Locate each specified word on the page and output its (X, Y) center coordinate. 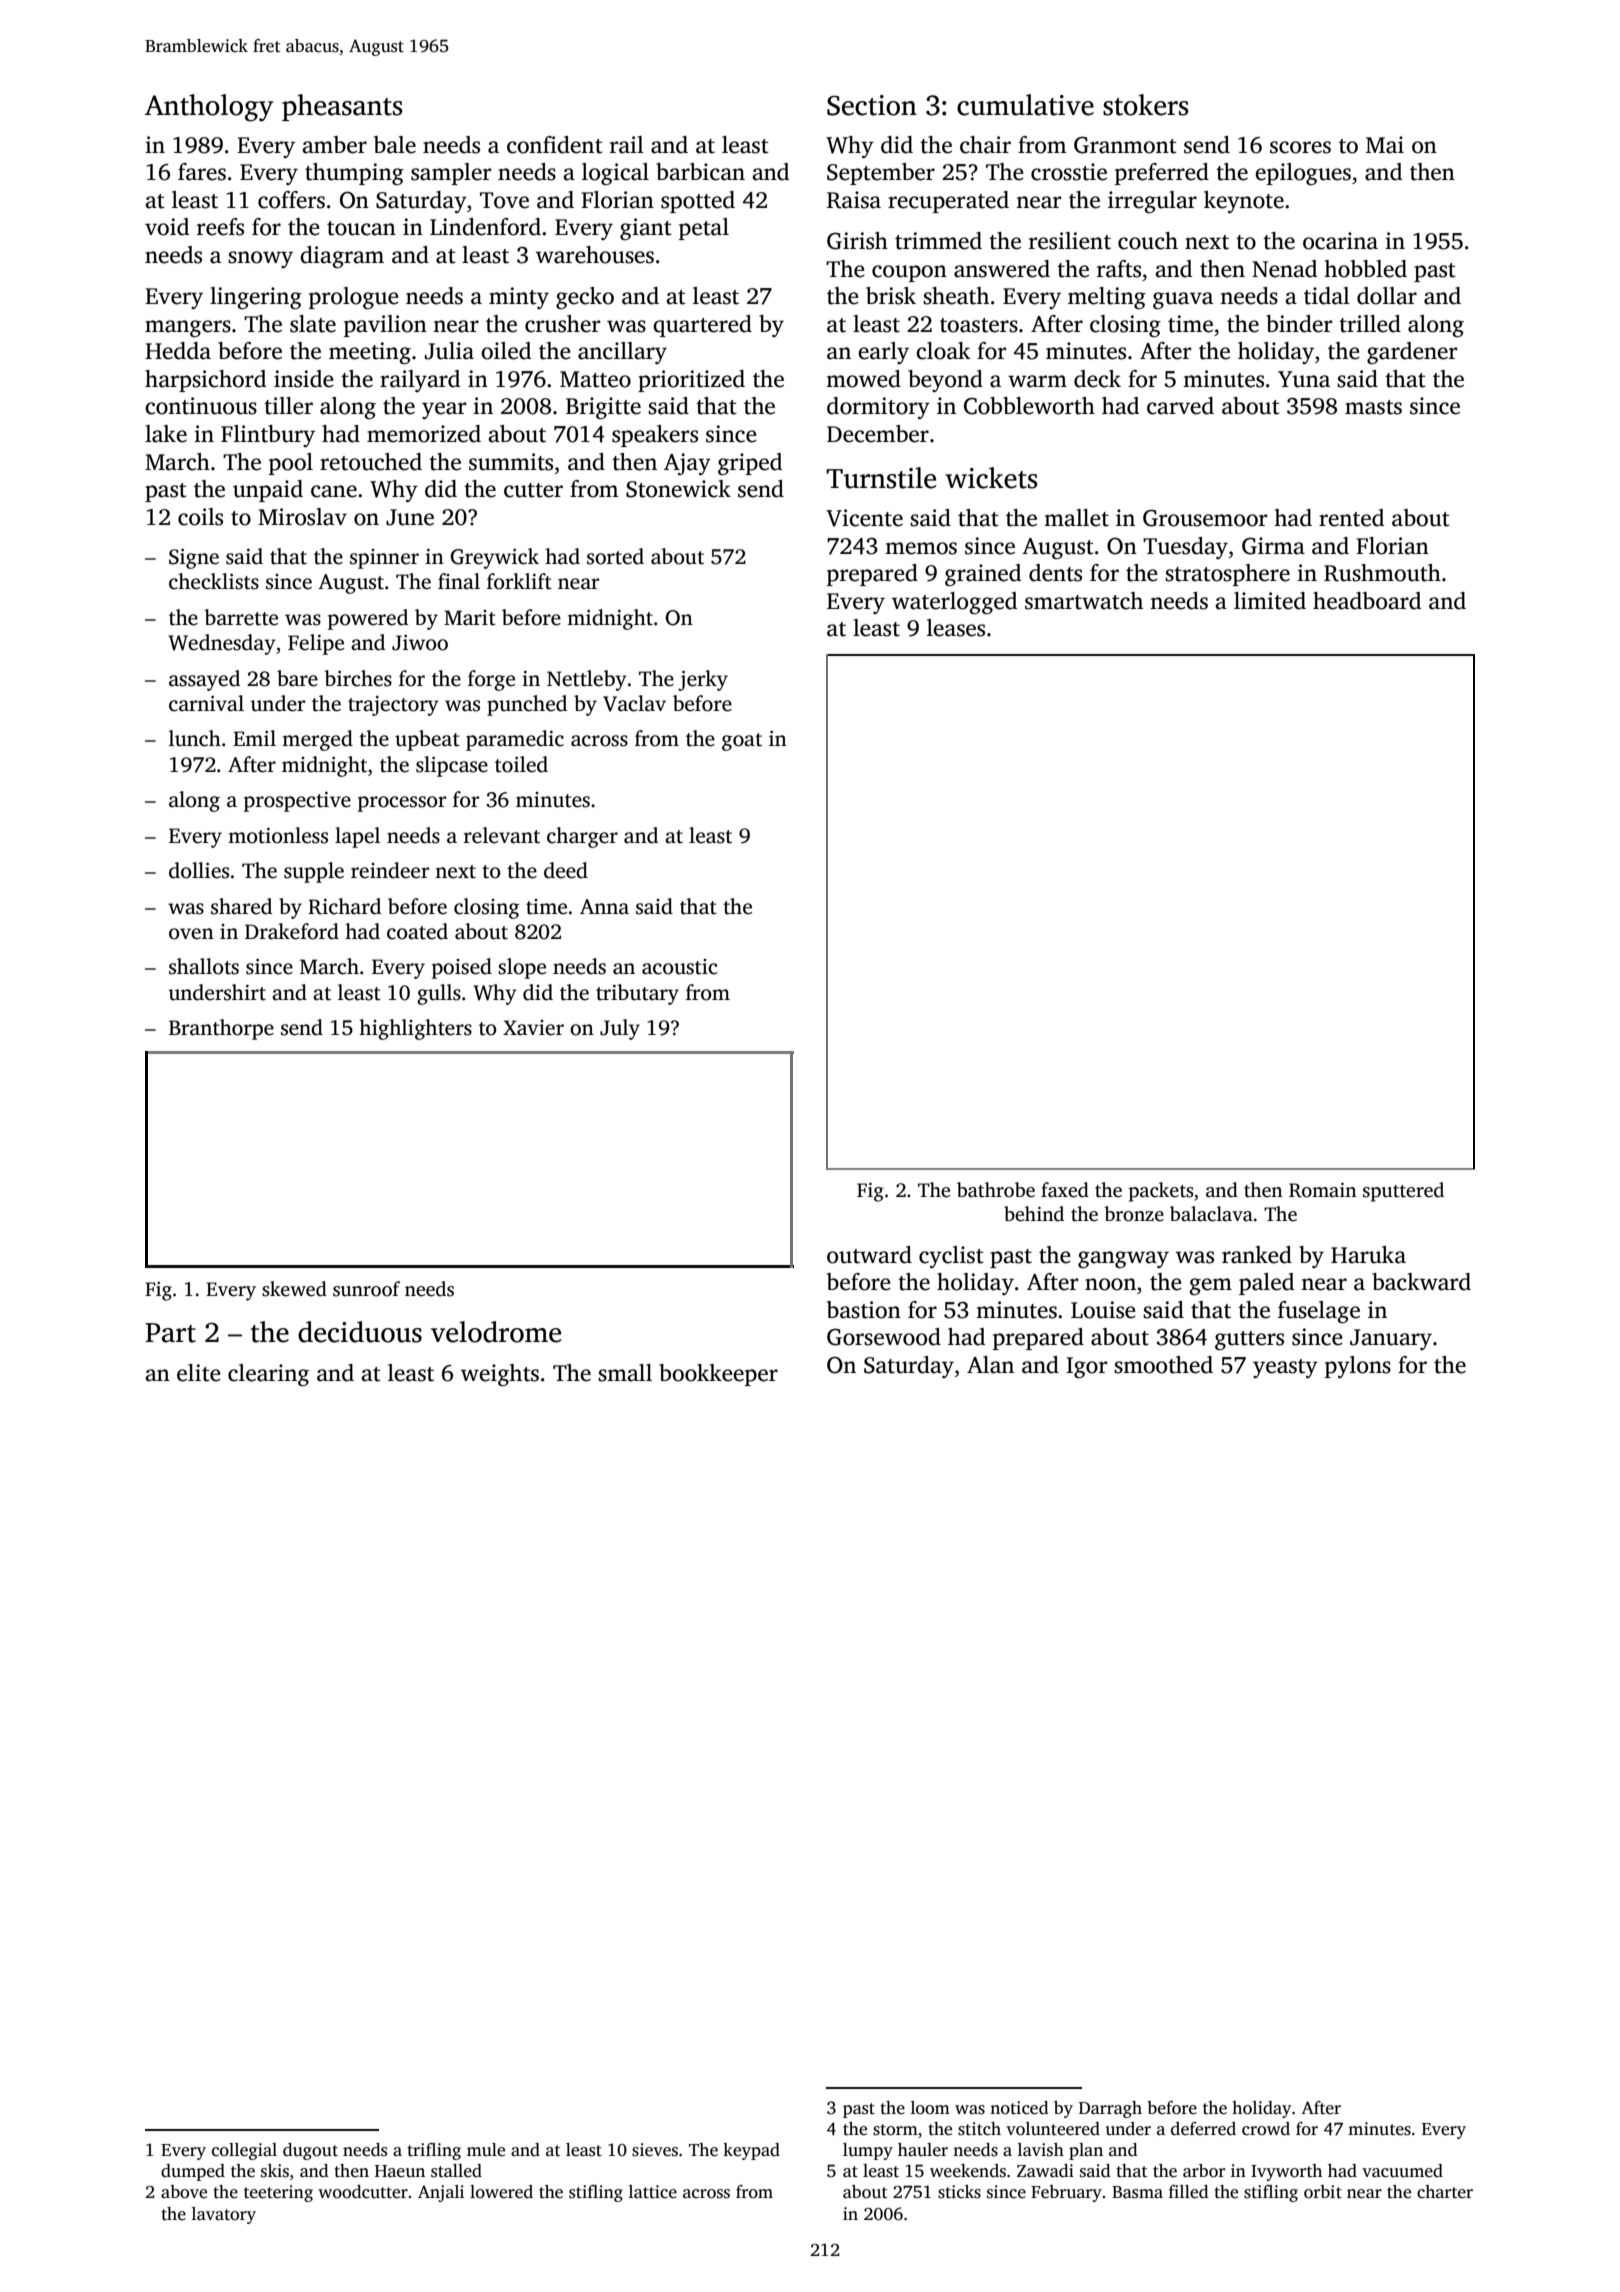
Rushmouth (1382, 573)
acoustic (679, 967)
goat (742, 742)
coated (417, 931)
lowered (501, 2192)
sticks (959, 2192)
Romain (1323, 1190)
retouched (371, 462)
